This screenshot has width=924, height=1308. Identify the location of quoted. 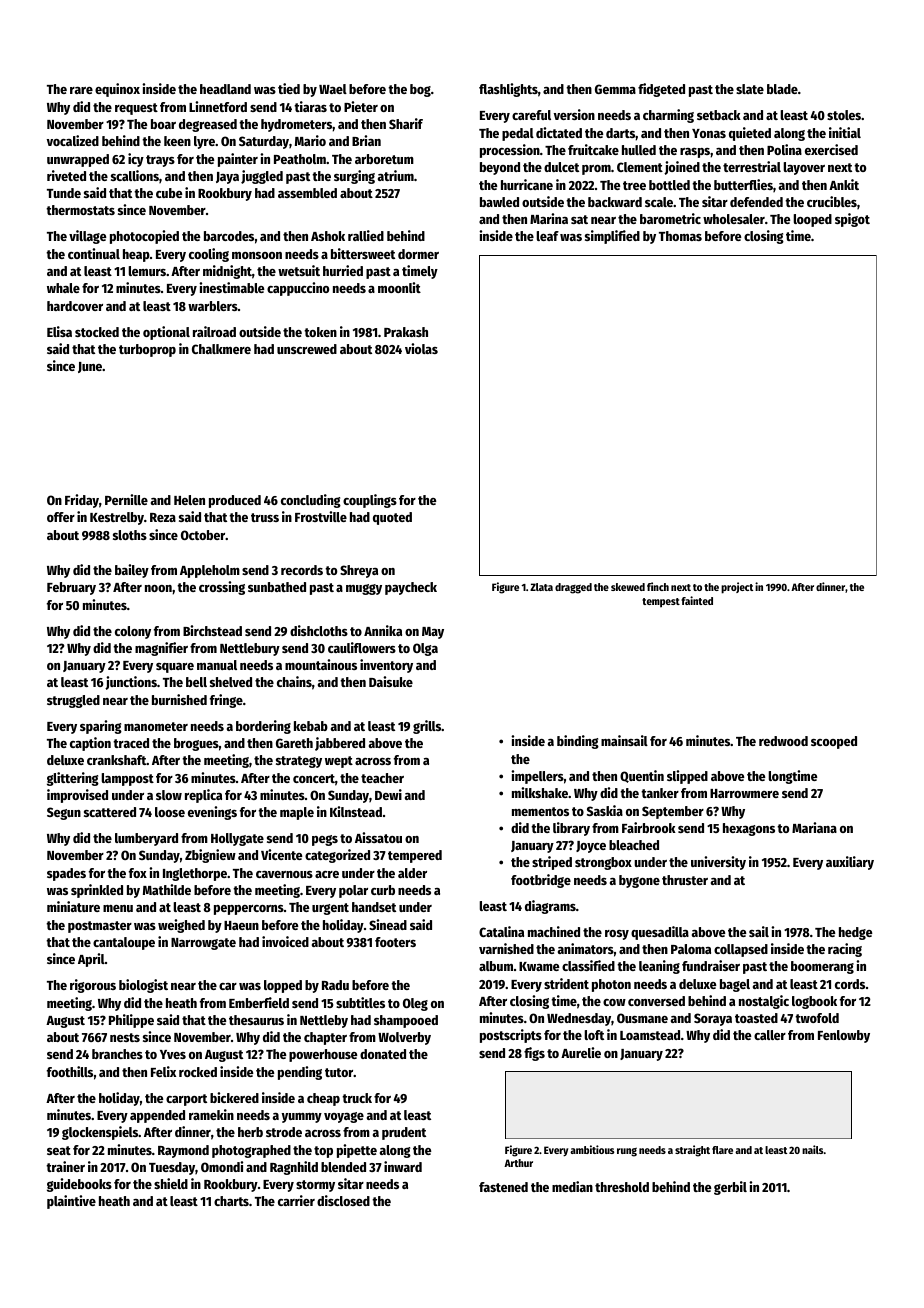
(392, 518).
